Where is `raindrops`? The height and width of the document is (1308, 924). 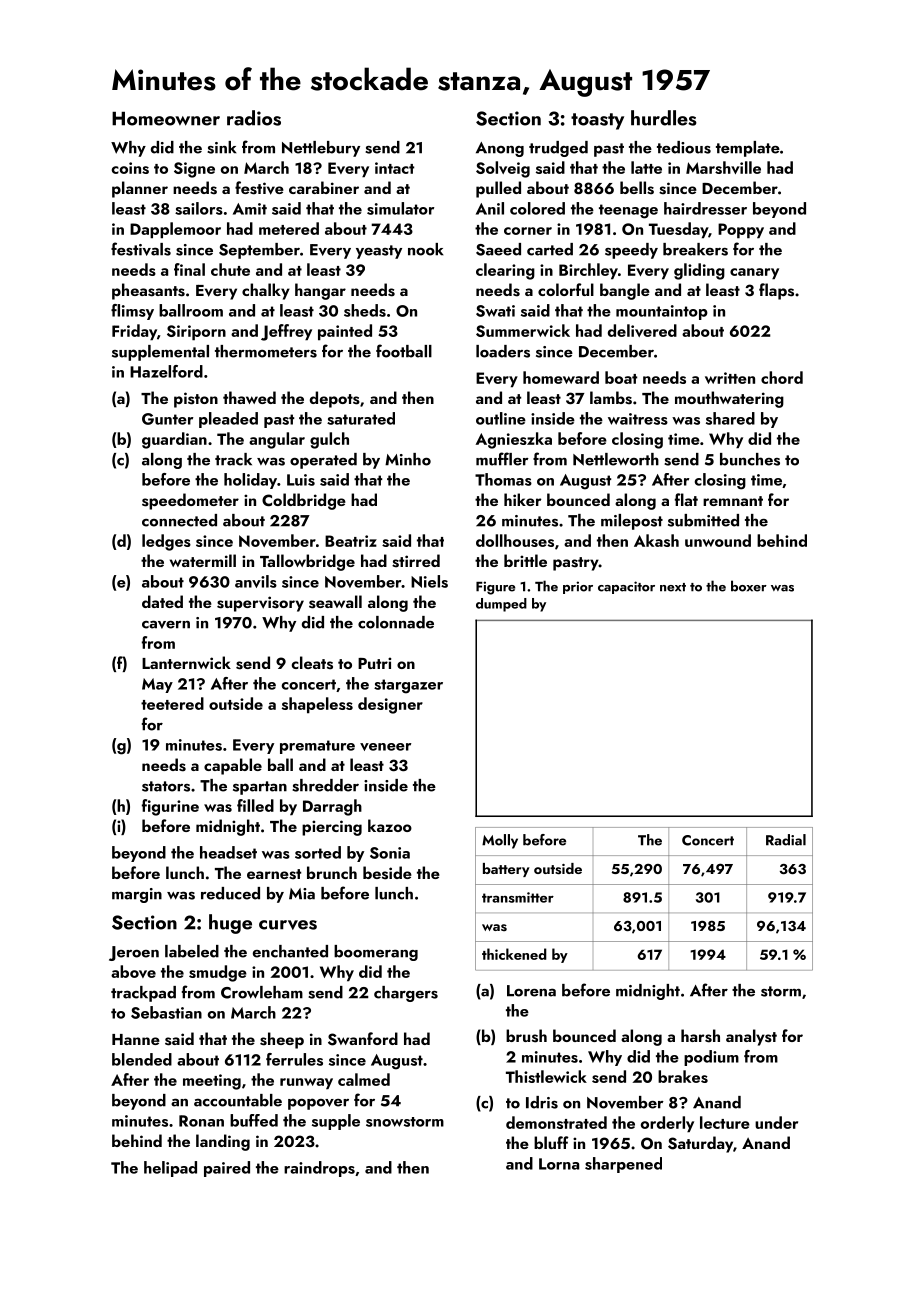 raindrops is located at coordinates (319, 1169).
